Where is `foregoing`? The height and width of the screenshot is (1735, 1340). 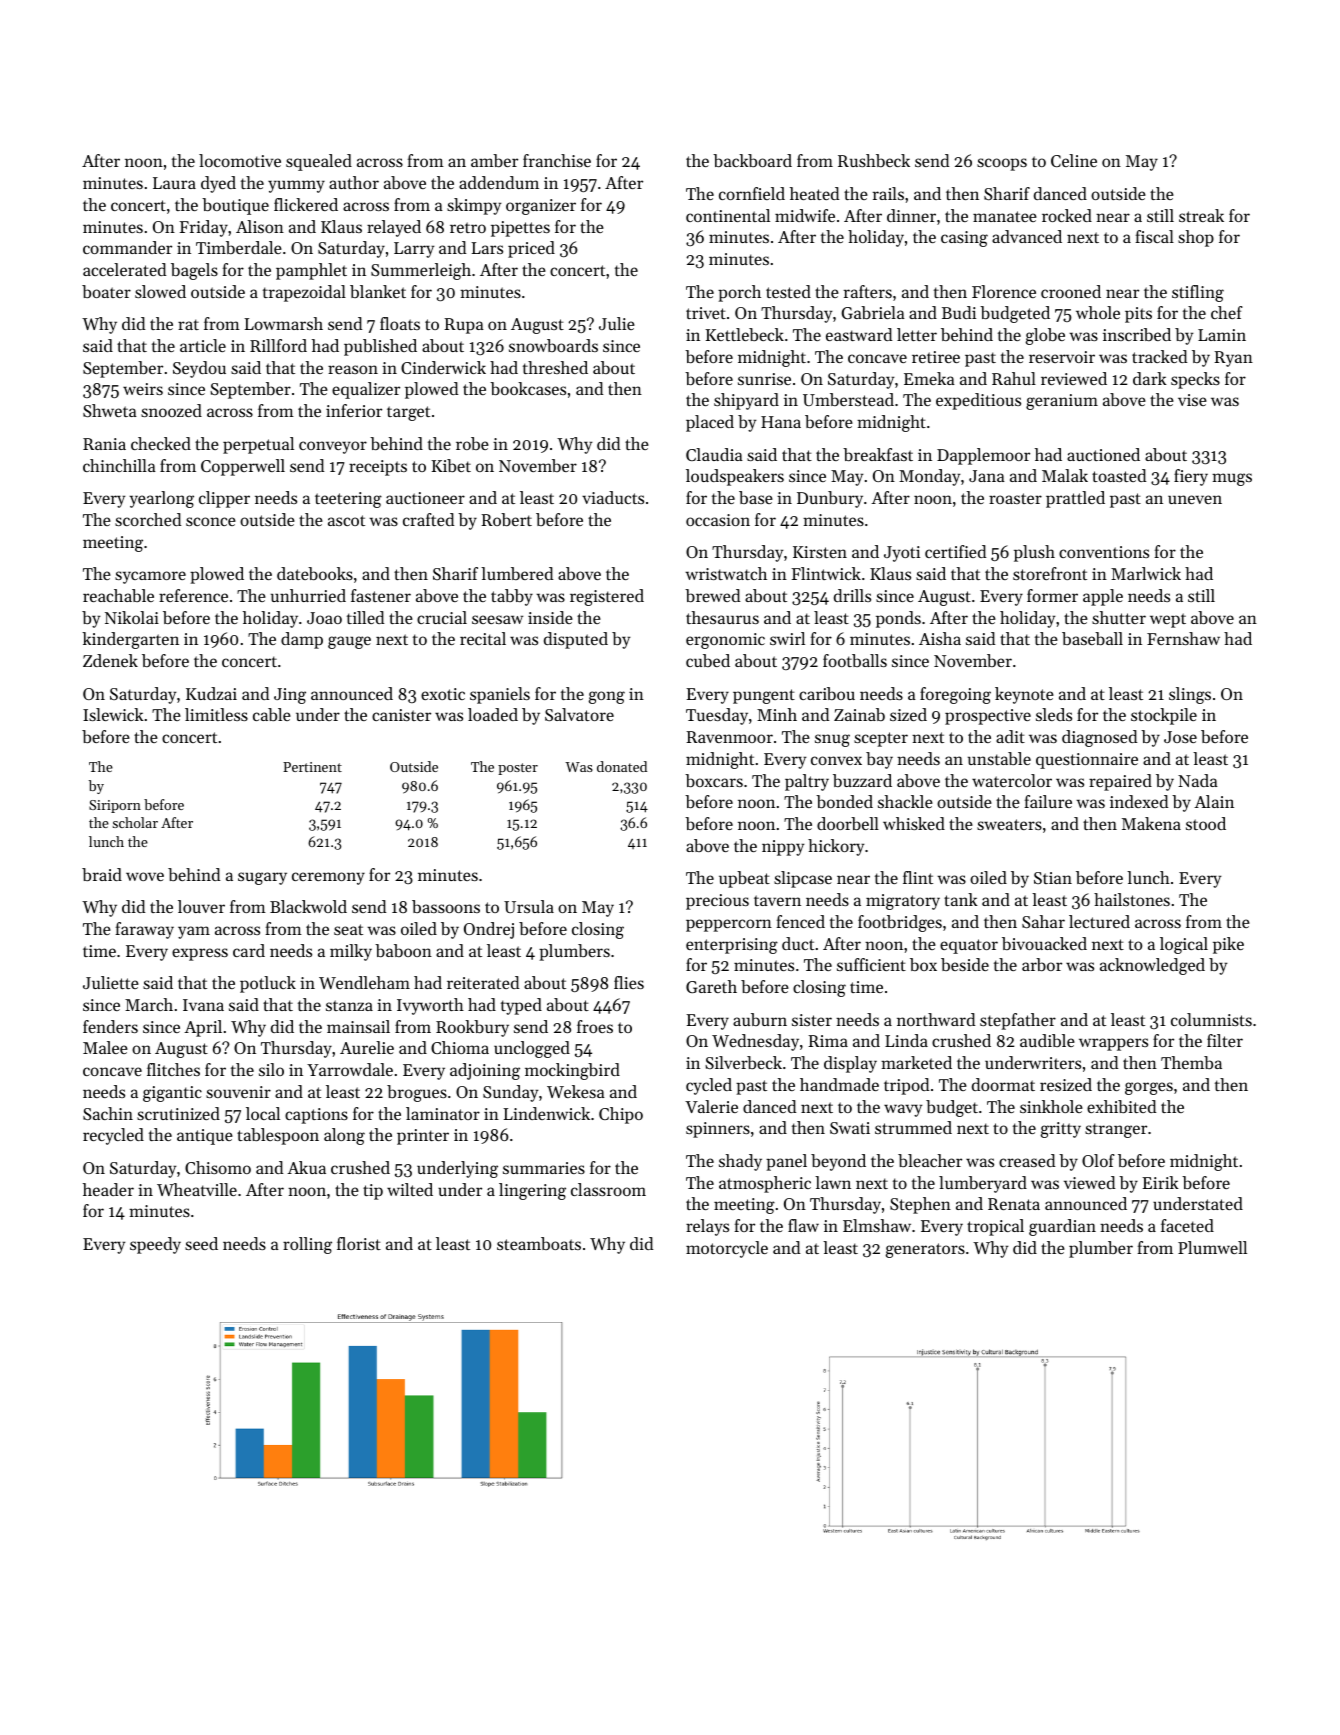 foregoing is located at coordinates (955, 695).
